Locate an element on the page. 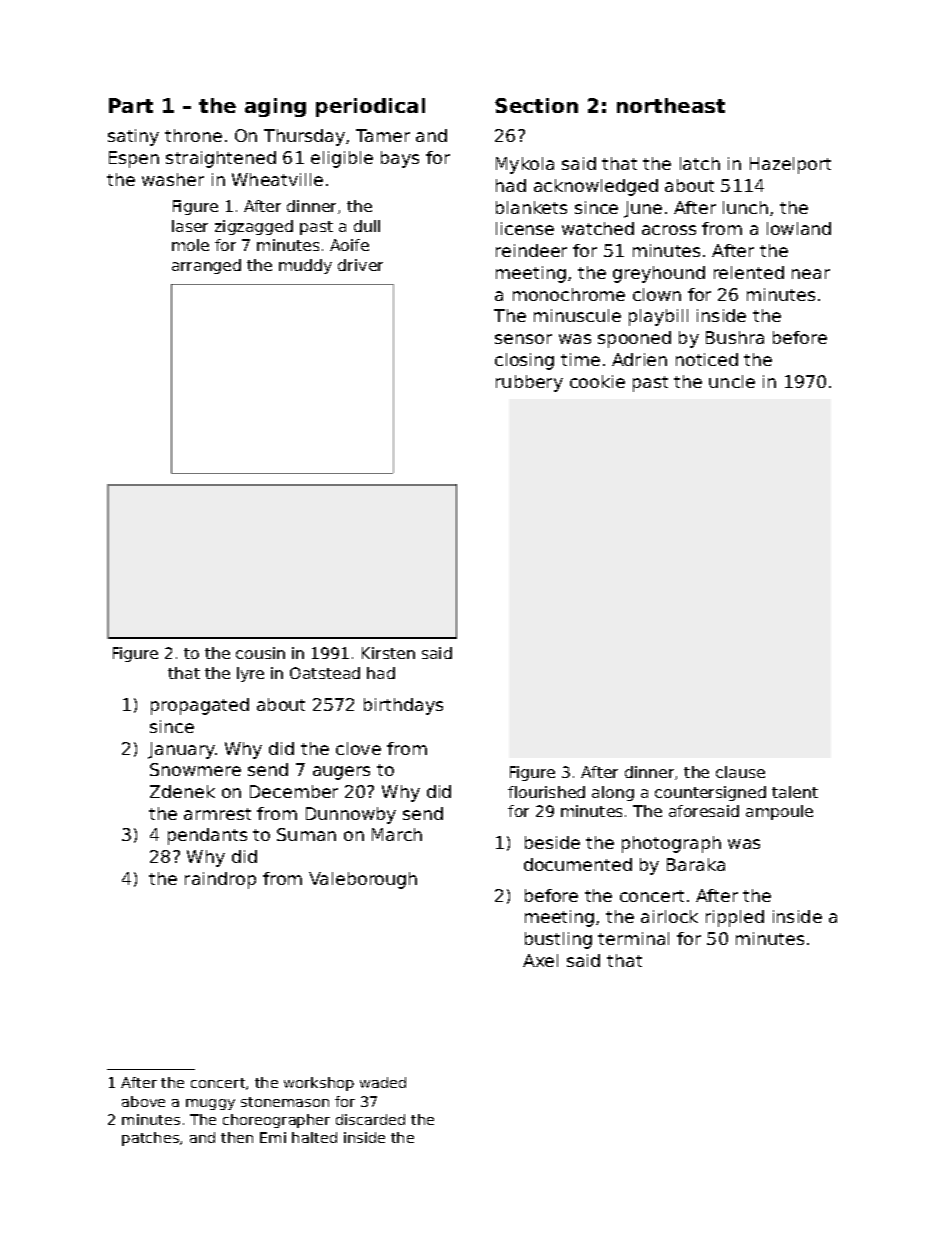 Image resolution: width=952 pixels, height=1233 pixels. discarded is located at coordinates (370, 1119).
